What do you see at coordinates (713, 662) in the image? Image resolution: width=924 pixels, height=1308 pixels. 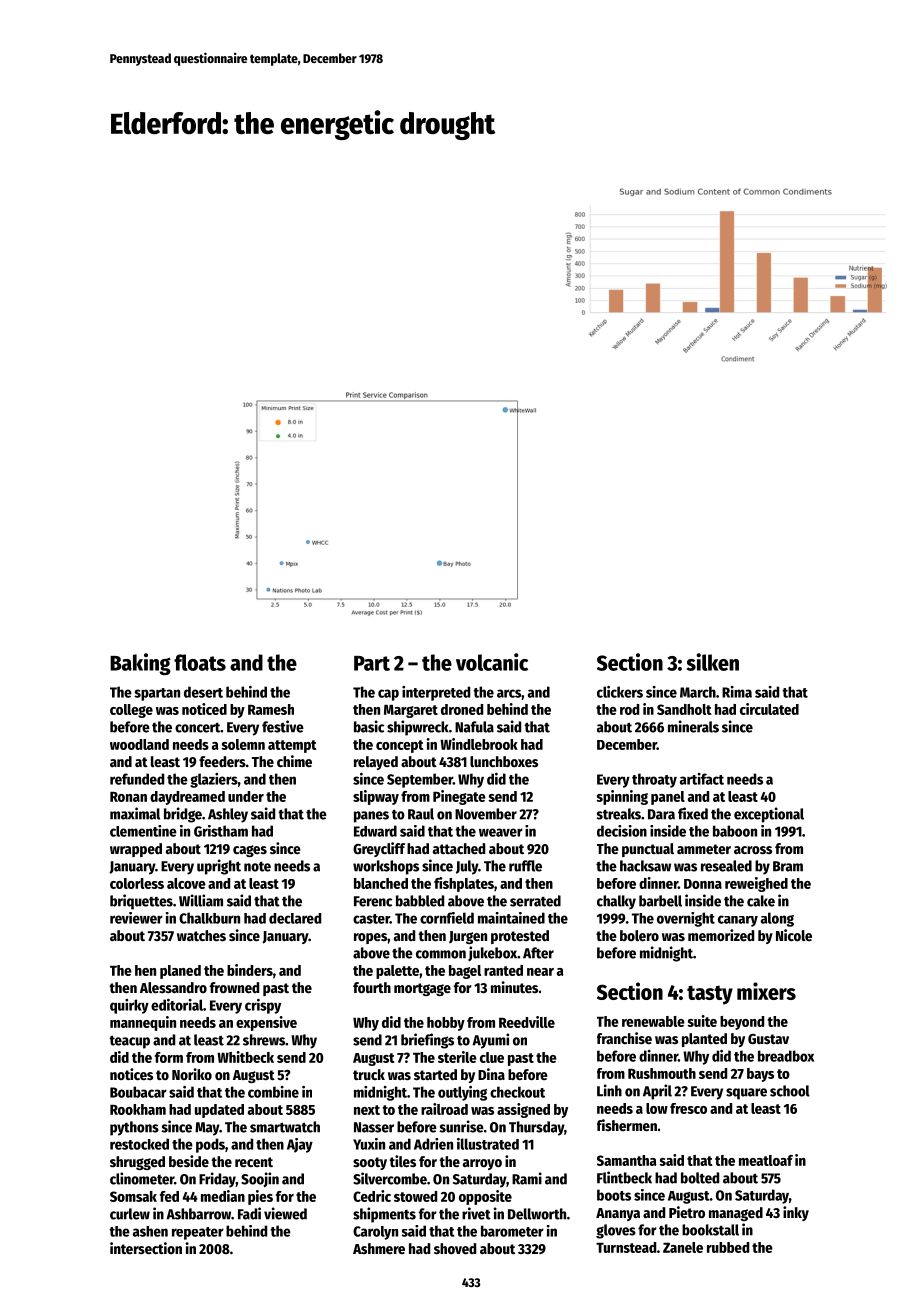 I see `silken` at bounding box center [713, 662].
